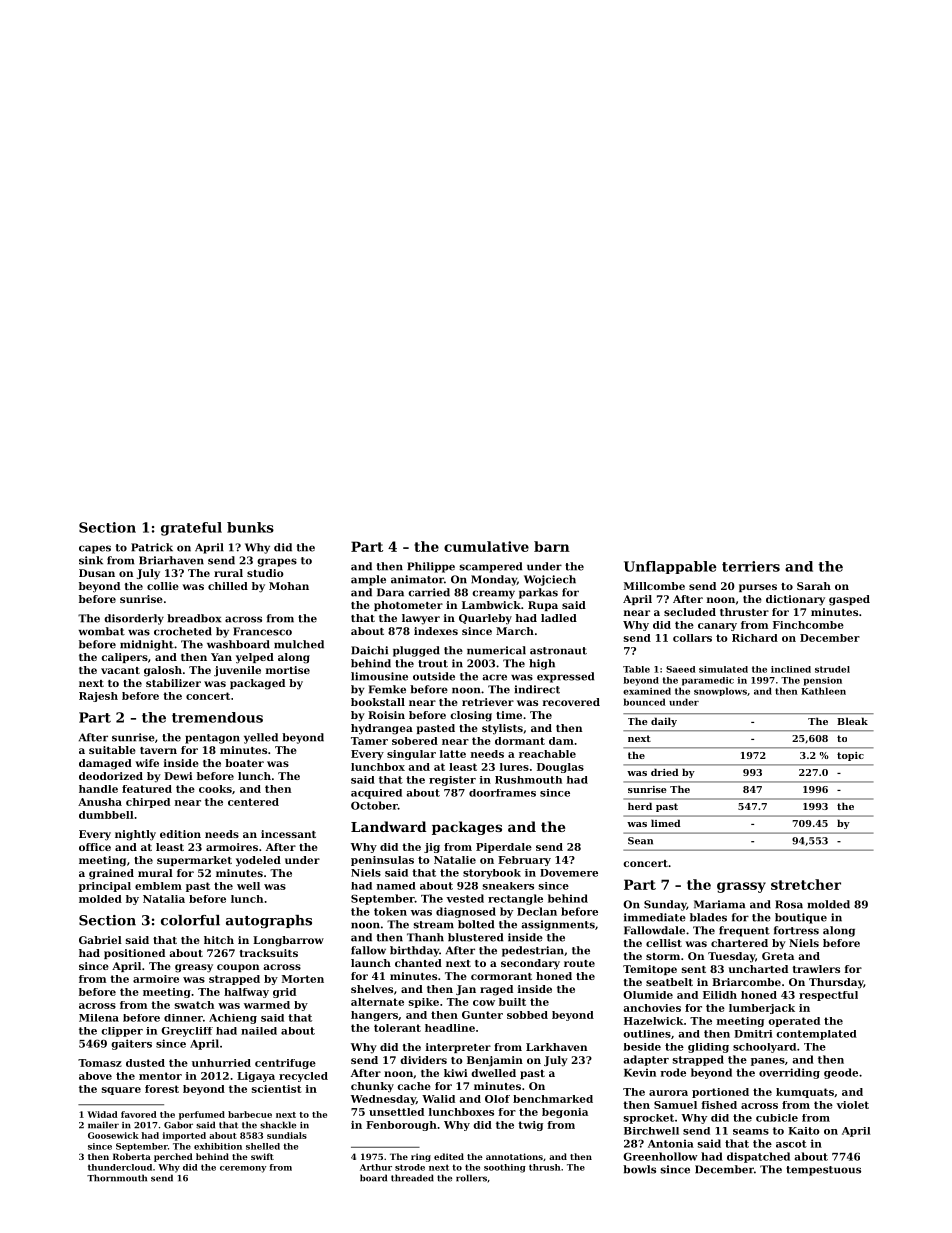 This image has height=1233, width=952. Describe the element at coordinates (794, 1022) in the image. I see `operated` at that location.
